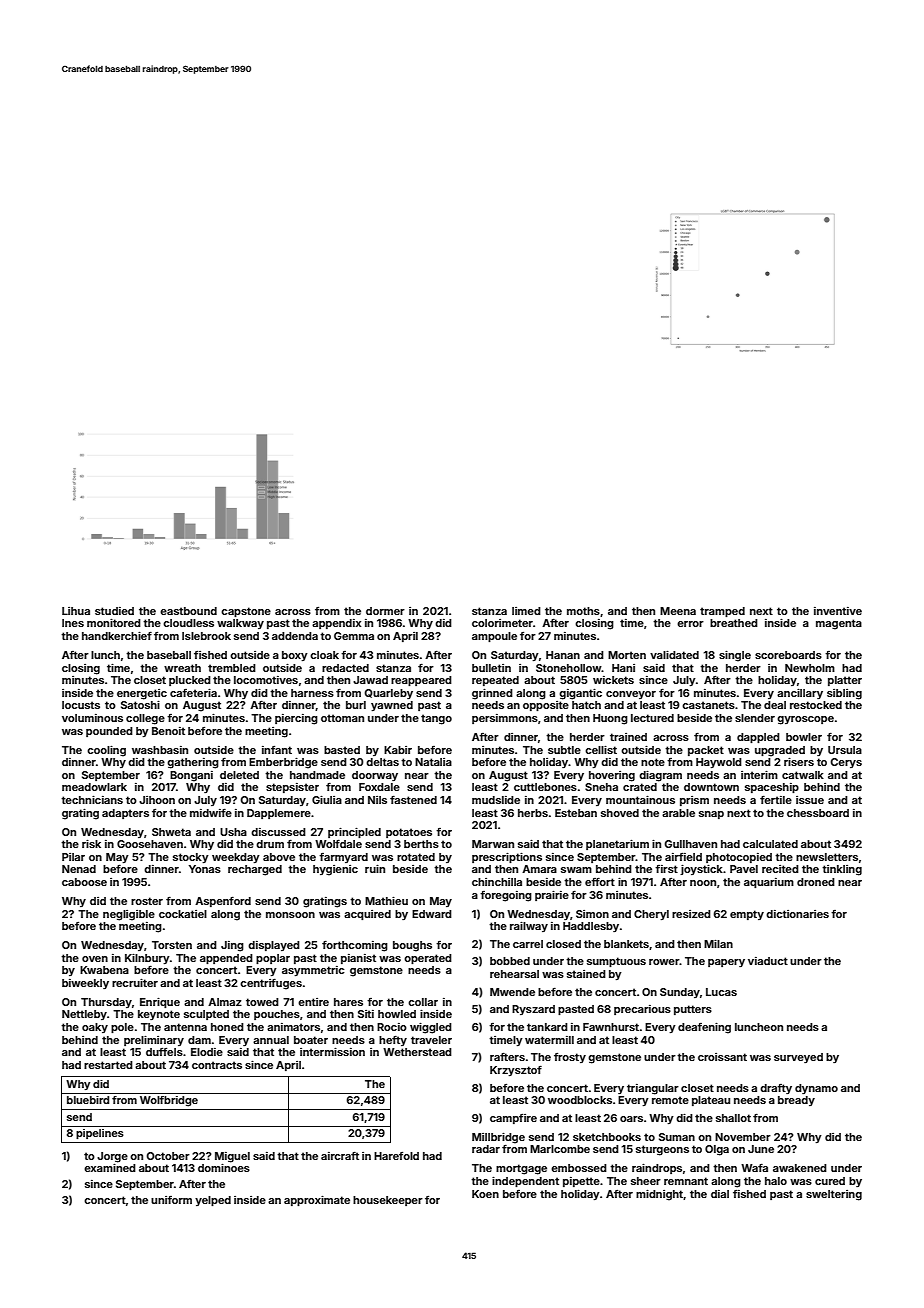  Describe the element at coordinates (711, 1101) in the page. I see `plateau` at that location.
